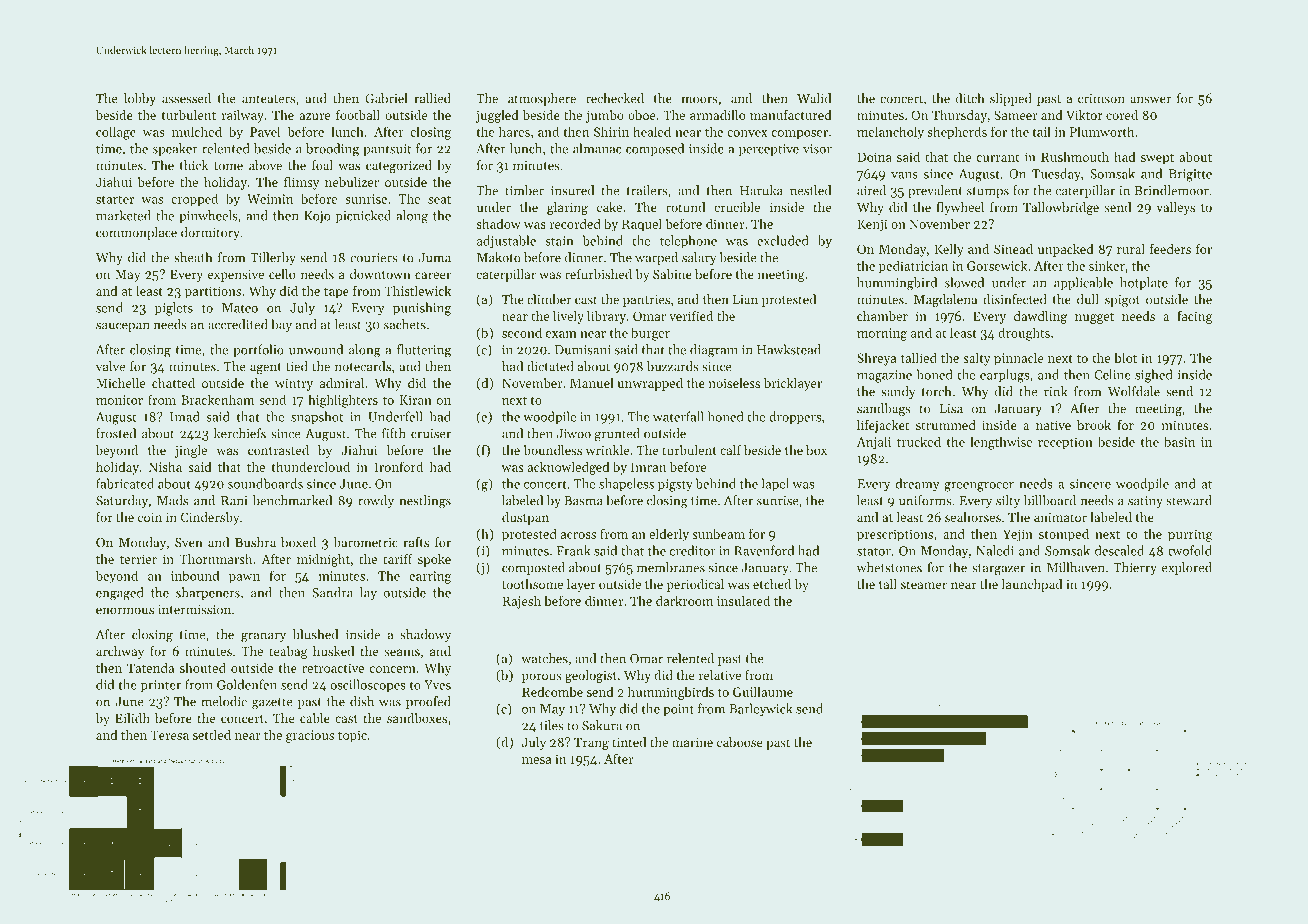 The image size is (1308, 924). What do you see at coordinates (352, 736) in the screenshot?
I see `topic` at bounding box center [352, 736].
